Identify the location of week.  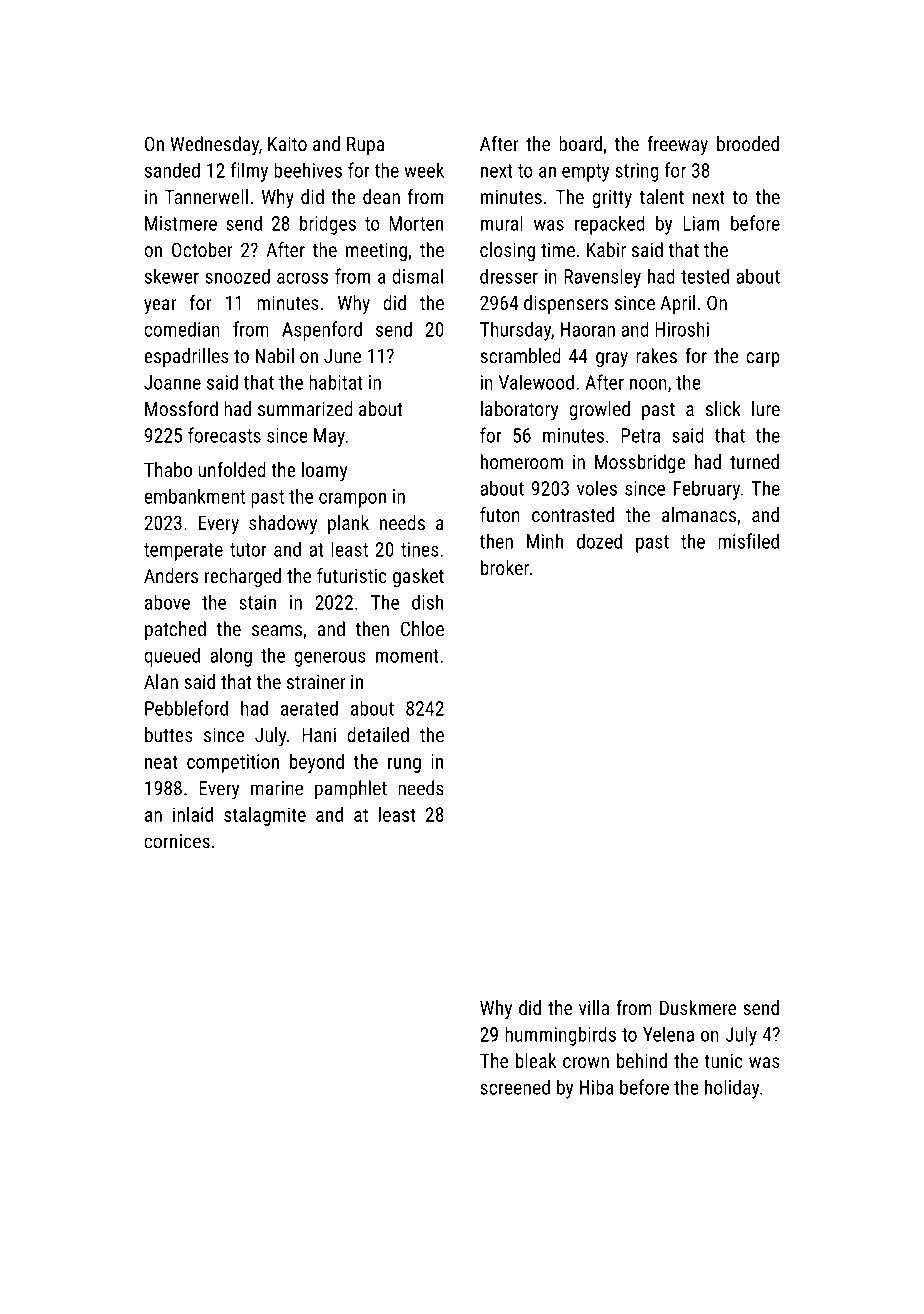
(424, 170).
